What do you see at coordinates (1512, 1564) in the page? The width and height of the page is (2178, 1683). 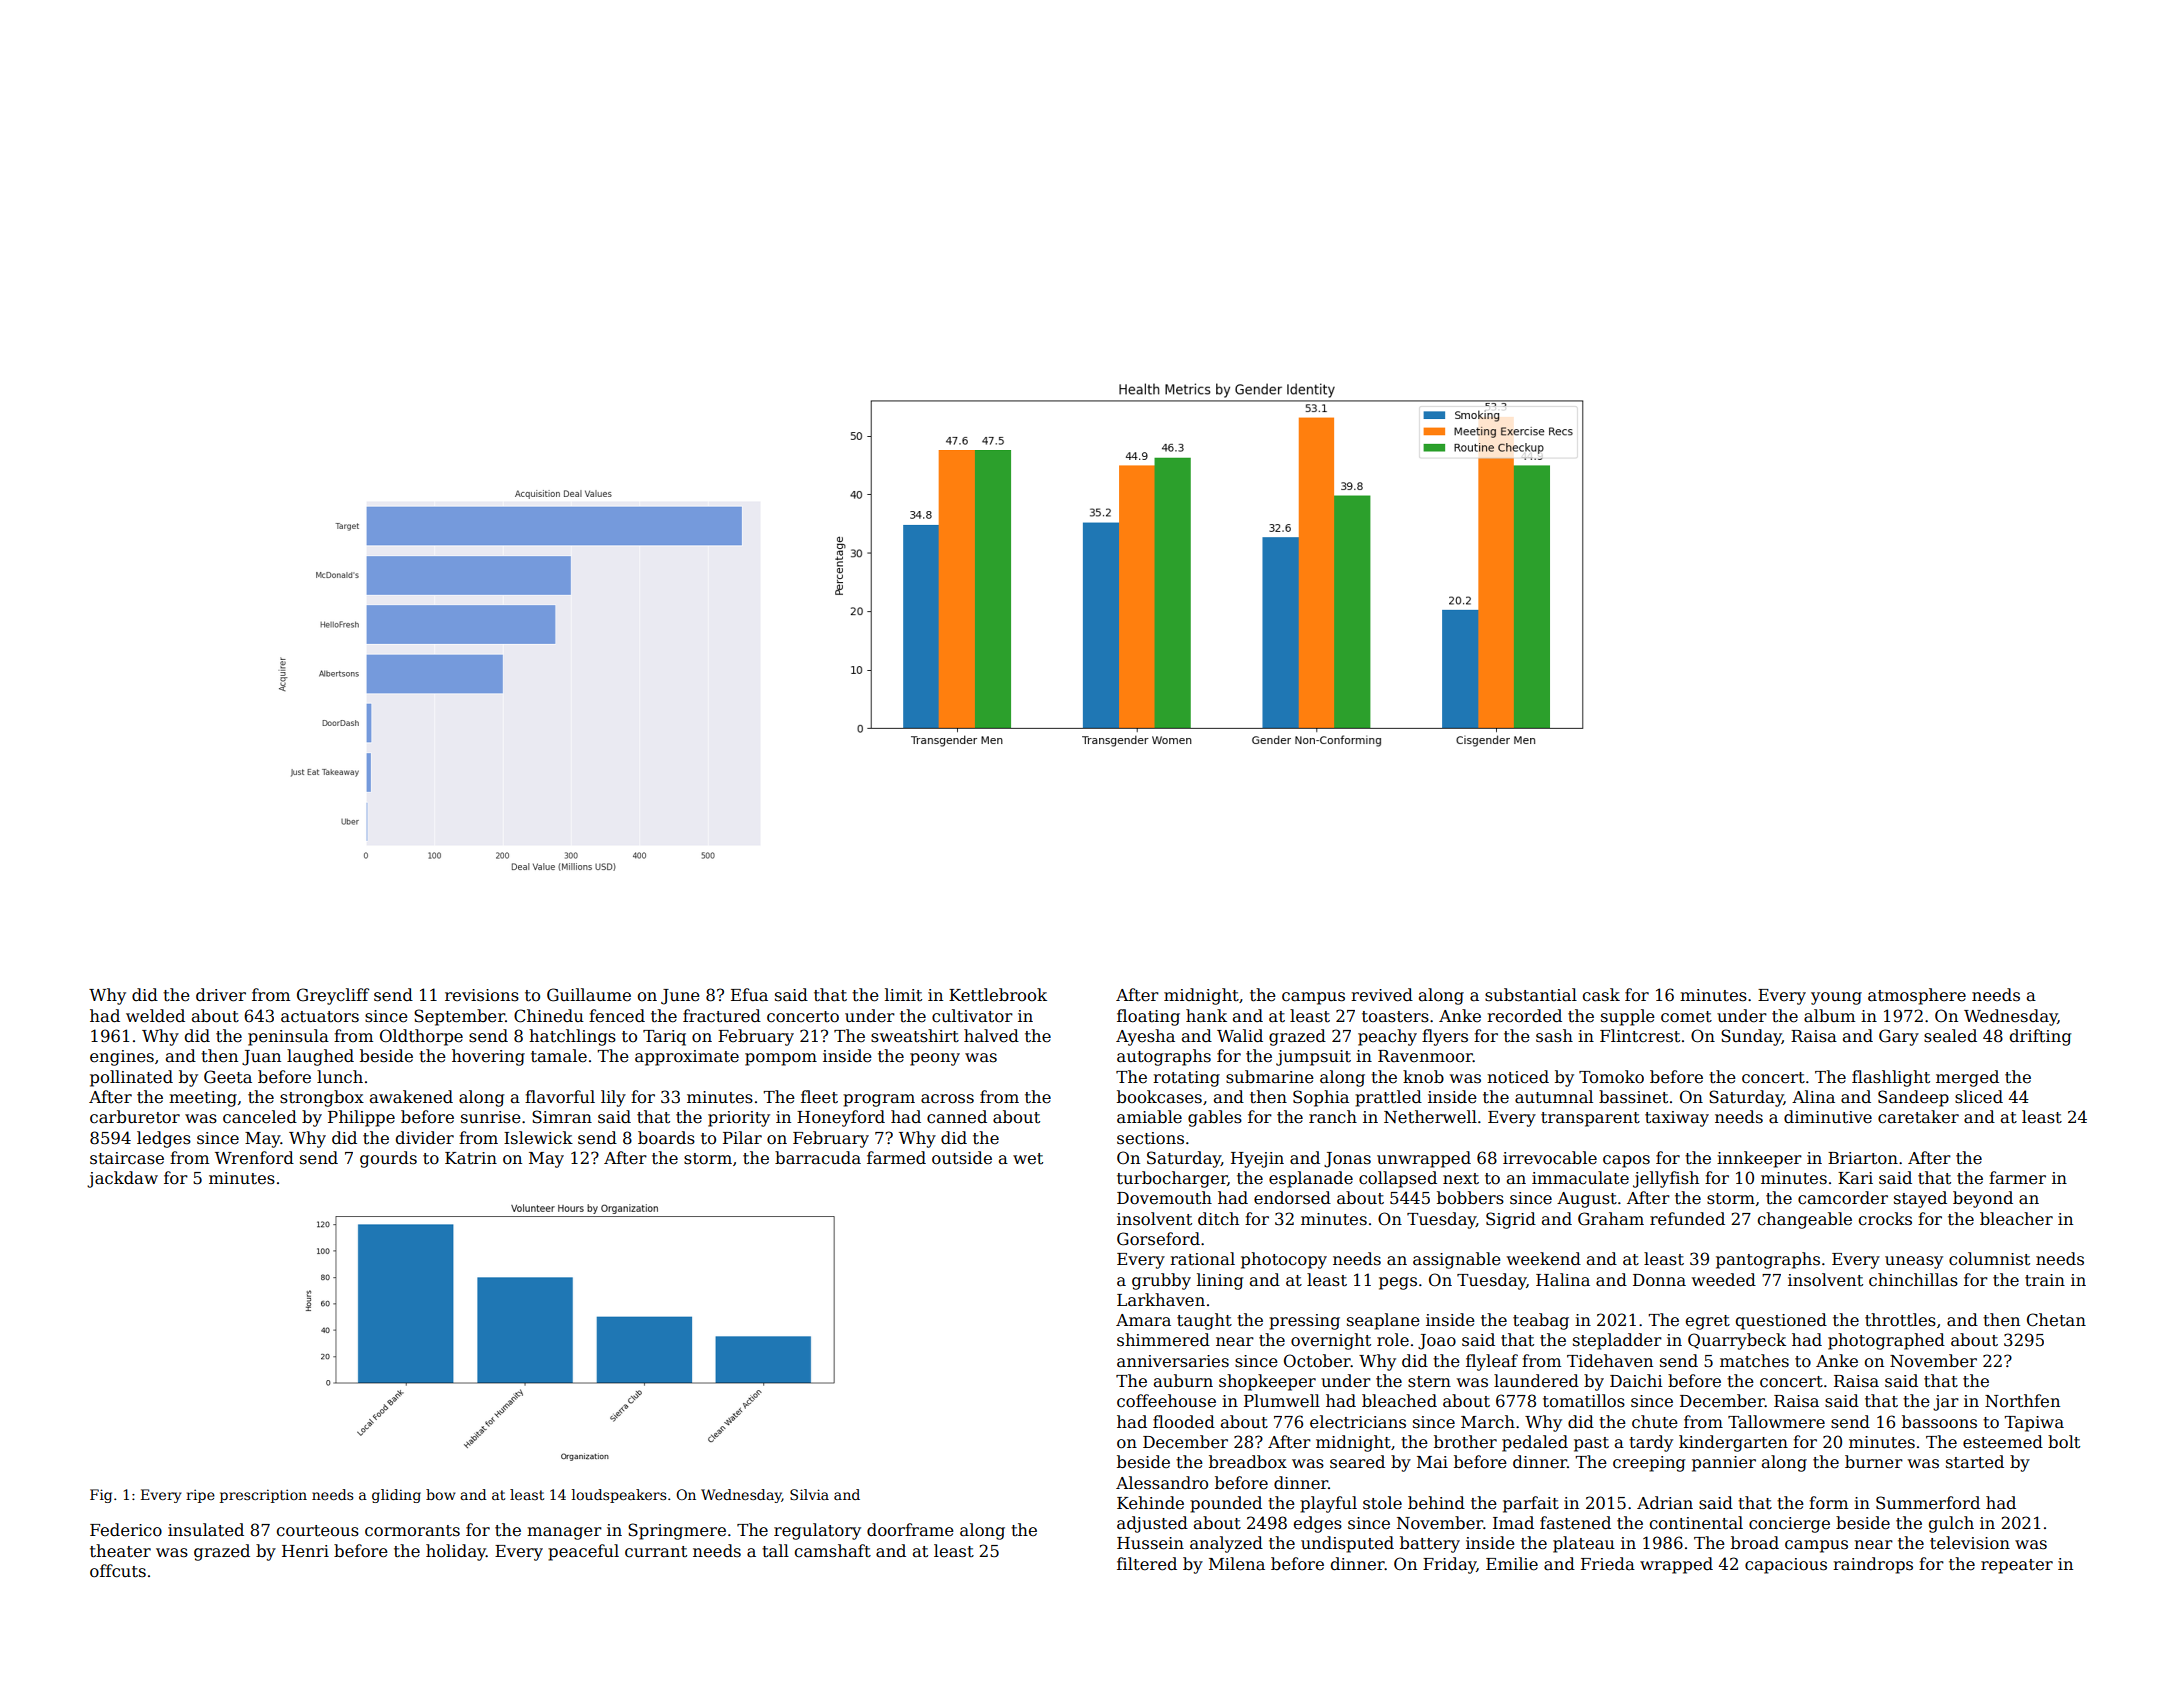 I see `Emilie` at bounding box center [1512, 1564].
